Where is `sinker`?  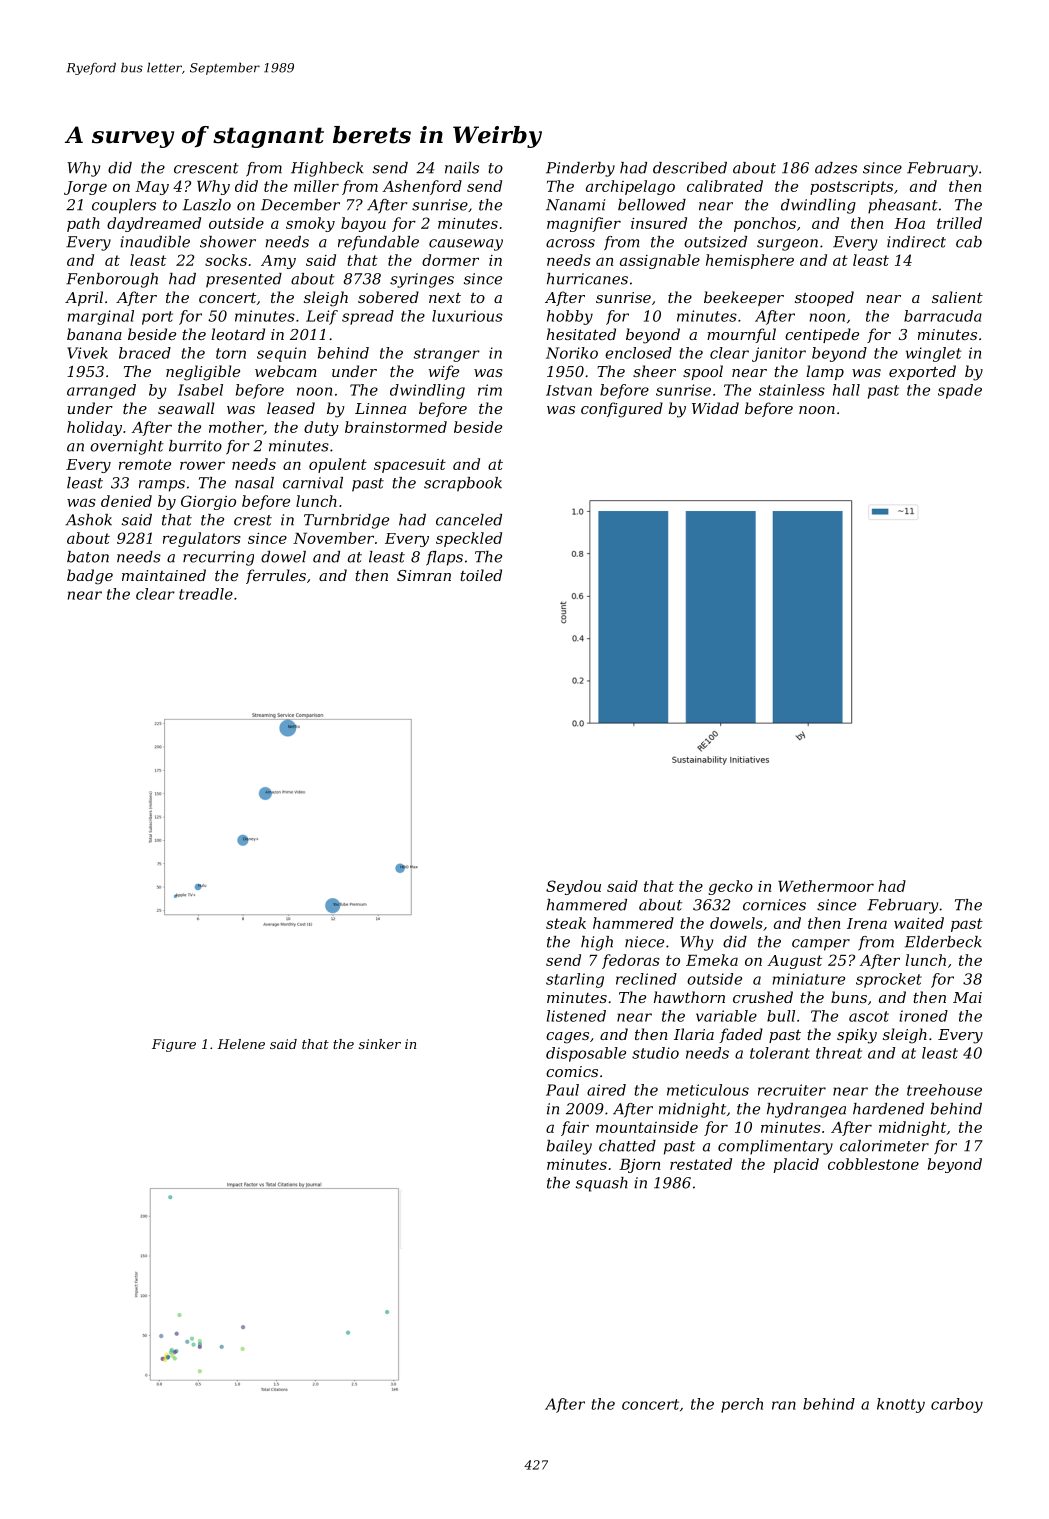 sinker is located at coordinates (380, 1044).
